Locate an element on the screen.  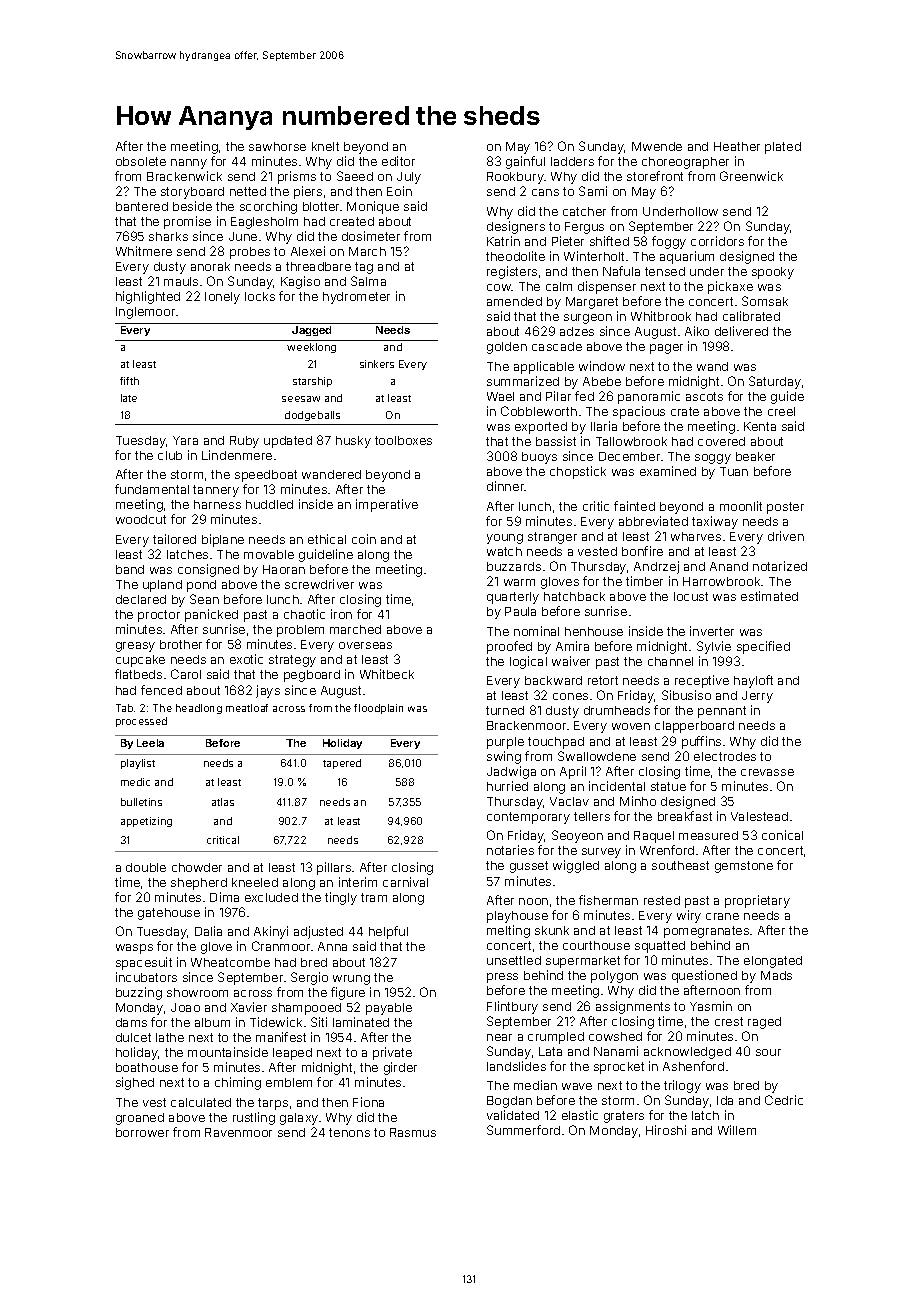
Rasmus is located at coordinates (413, 1132).
